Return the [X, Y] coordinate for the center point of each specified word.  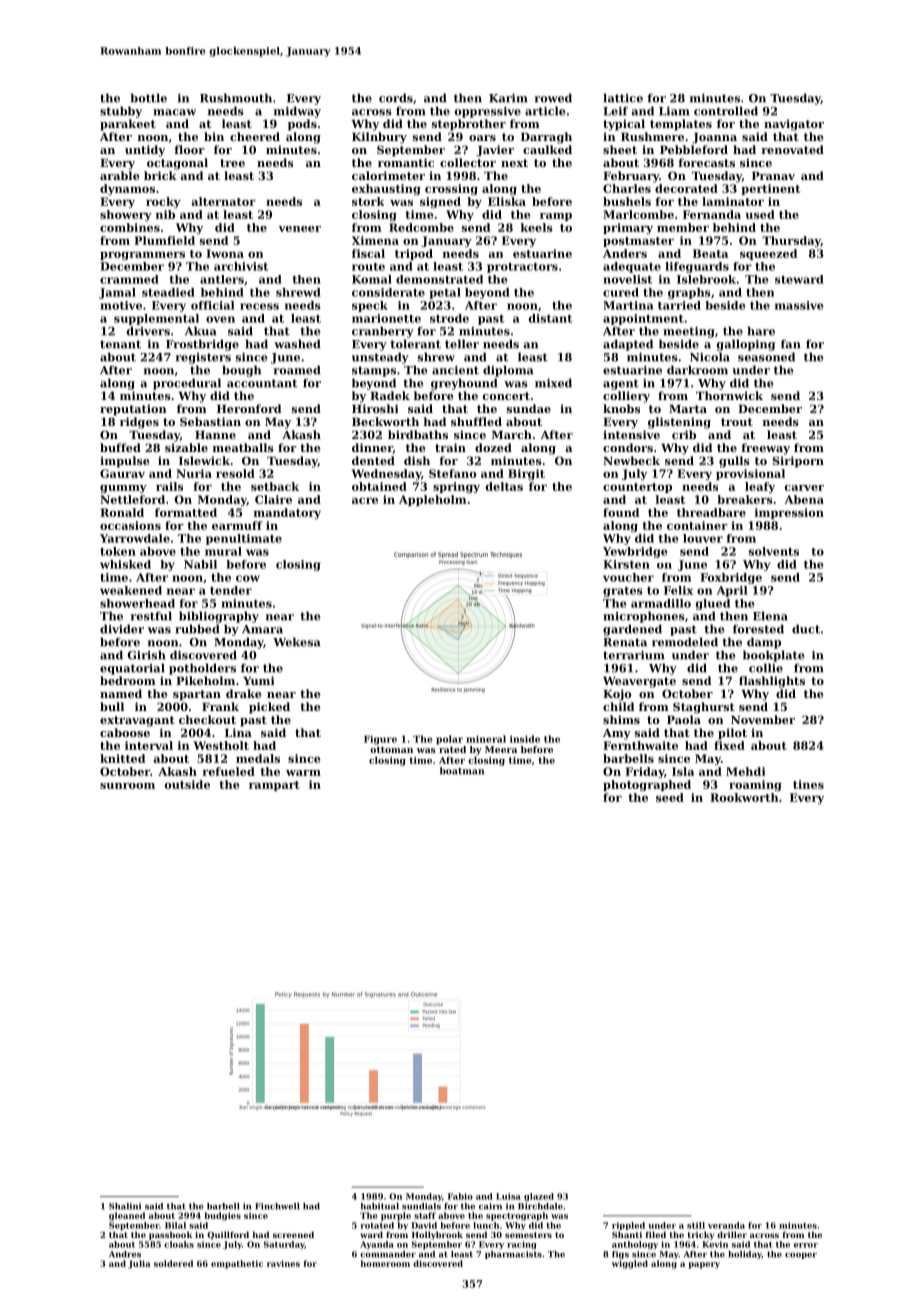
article [545, 111]
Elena [770, 616]
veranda [726, 1225]
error [806, 1245]
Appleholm [433, 500]
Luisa [508, 1196]
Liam [674, 111]
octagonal [177, 164]
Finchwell [277, 1206]
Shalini [125, 1206]
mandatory [287, 513]
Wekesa [296, 642]
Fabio [460, 1196]
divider [122, 629]
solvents [774, 551]
